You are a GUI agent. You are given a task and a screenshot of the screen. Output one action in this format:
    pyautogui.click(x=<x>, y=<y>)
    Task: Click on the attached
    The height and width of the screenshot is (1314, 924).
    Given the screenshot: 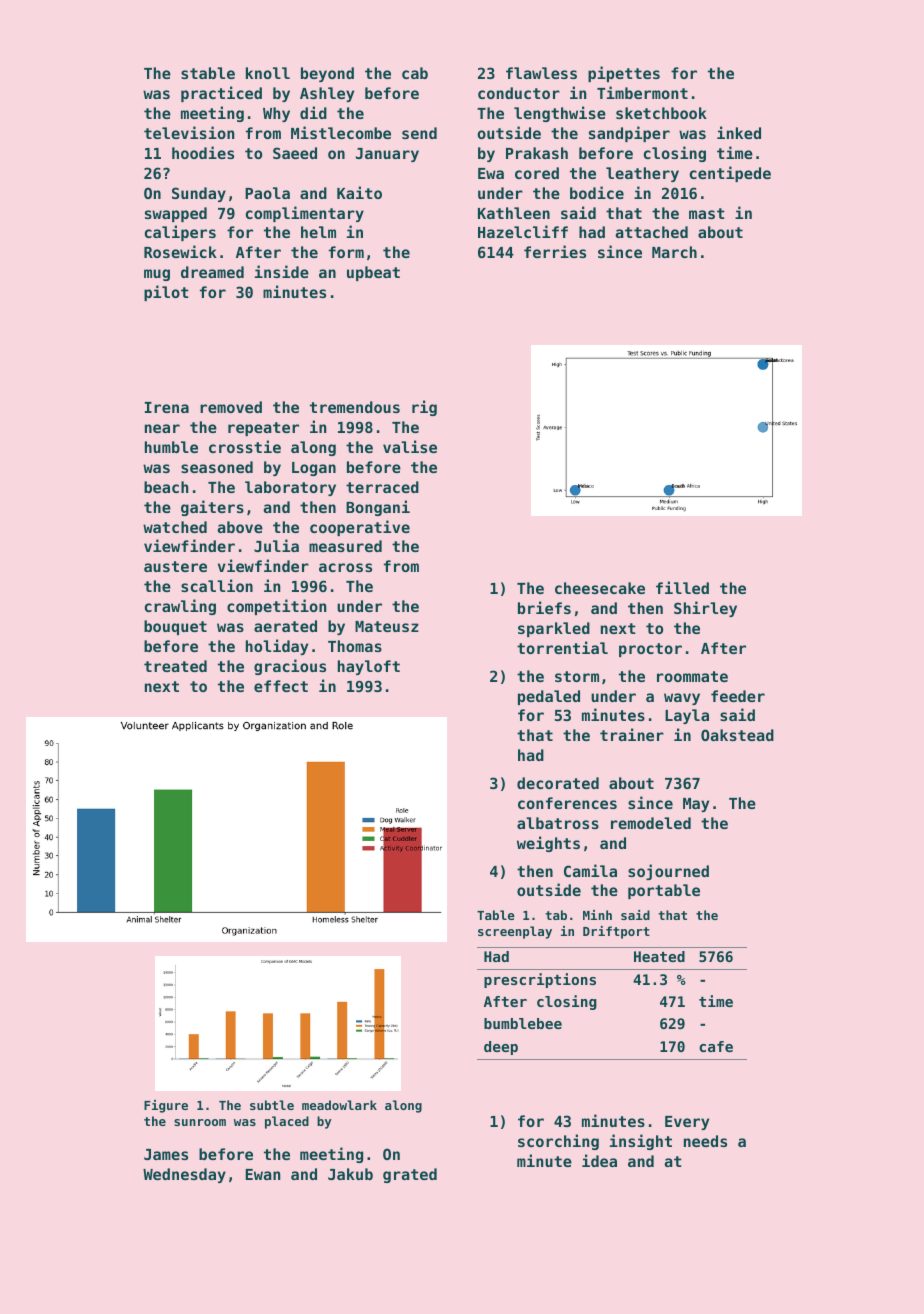 What is the action you would take?
    pyautogui.click(x=651, y=232)
